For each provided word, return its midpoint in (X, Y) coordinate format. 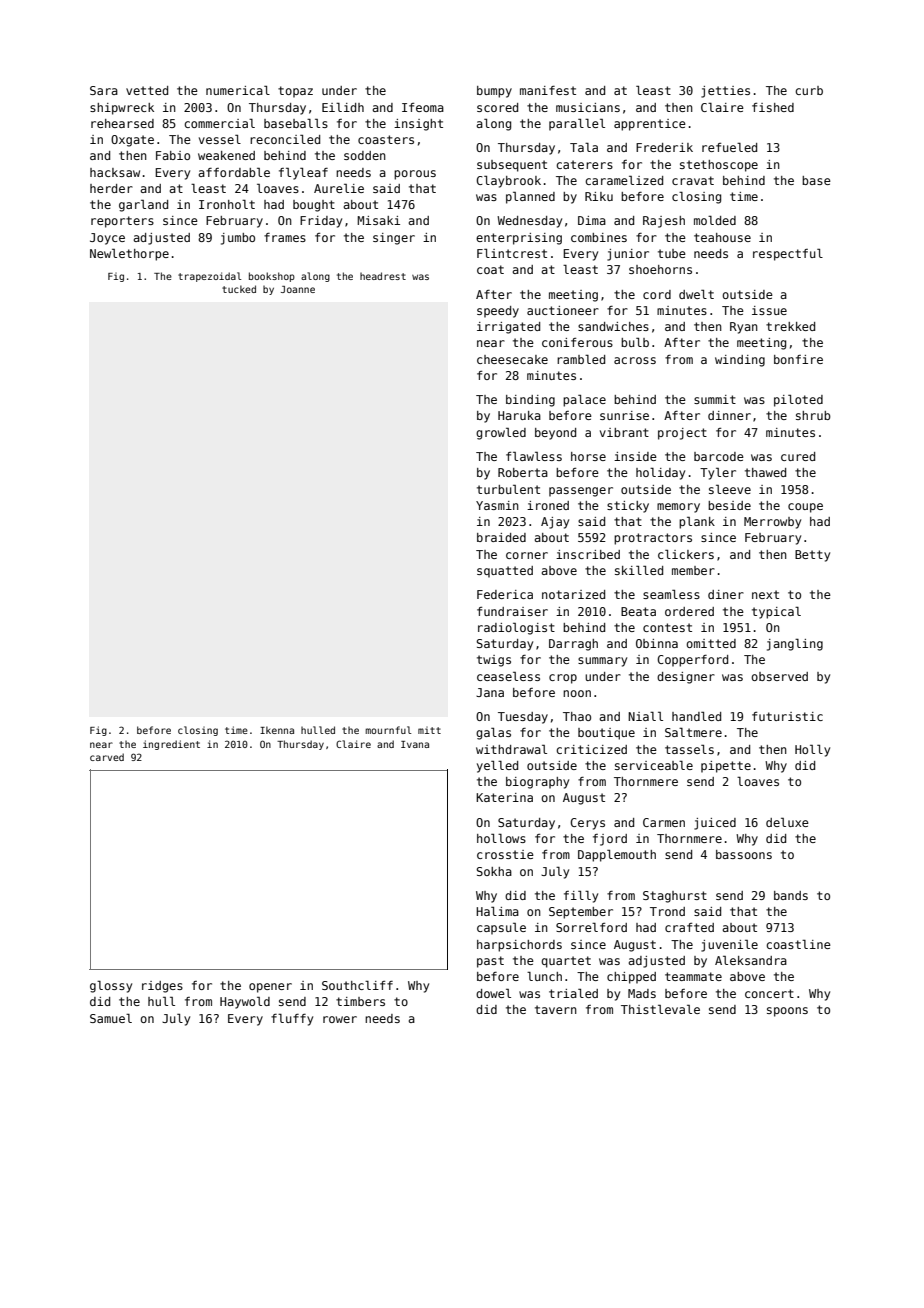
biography (537, 783)
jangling (795, 645)
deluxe (787, 822)
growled (501, 433)
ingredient (171, 745)
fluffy (292, 1020)
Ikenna (277, 730)
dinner (729, 415)
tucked (239, 289)
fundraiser (512, 611)
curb (809, 90)
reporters (122, 222)
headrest (383, 276)
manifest (548, 90)
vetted (147, 90)
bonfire (798, 359)
